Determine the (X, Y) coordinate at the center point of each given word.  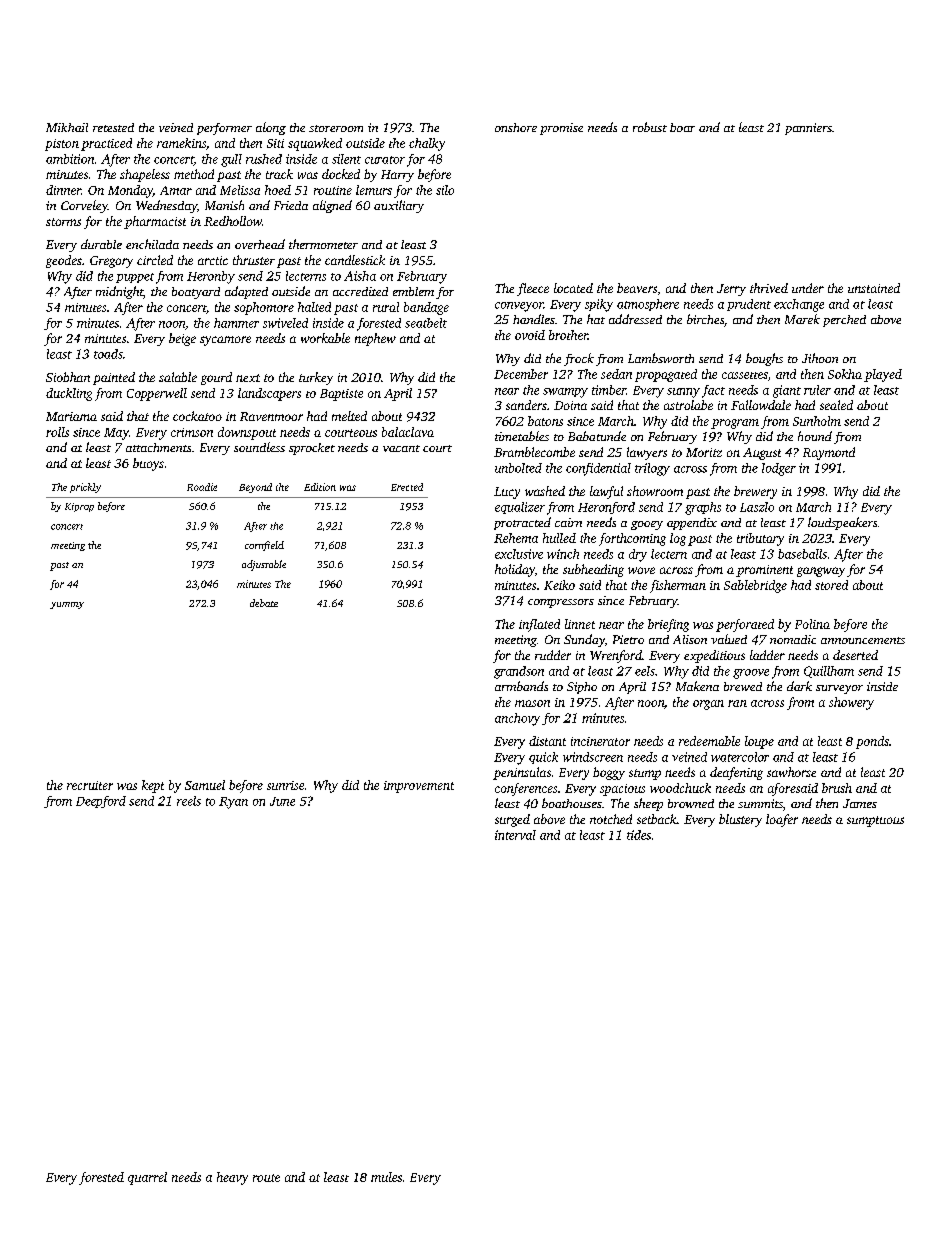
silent (346, 159)
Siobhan (68, 377)
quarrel (147, 1178)
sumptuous (875, 821)
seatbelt (426, 323)
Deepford (101, 802)
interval (515, 835)
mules (386, 1177)
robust (650, 127)
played (883, 375)
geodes (64, 261)
